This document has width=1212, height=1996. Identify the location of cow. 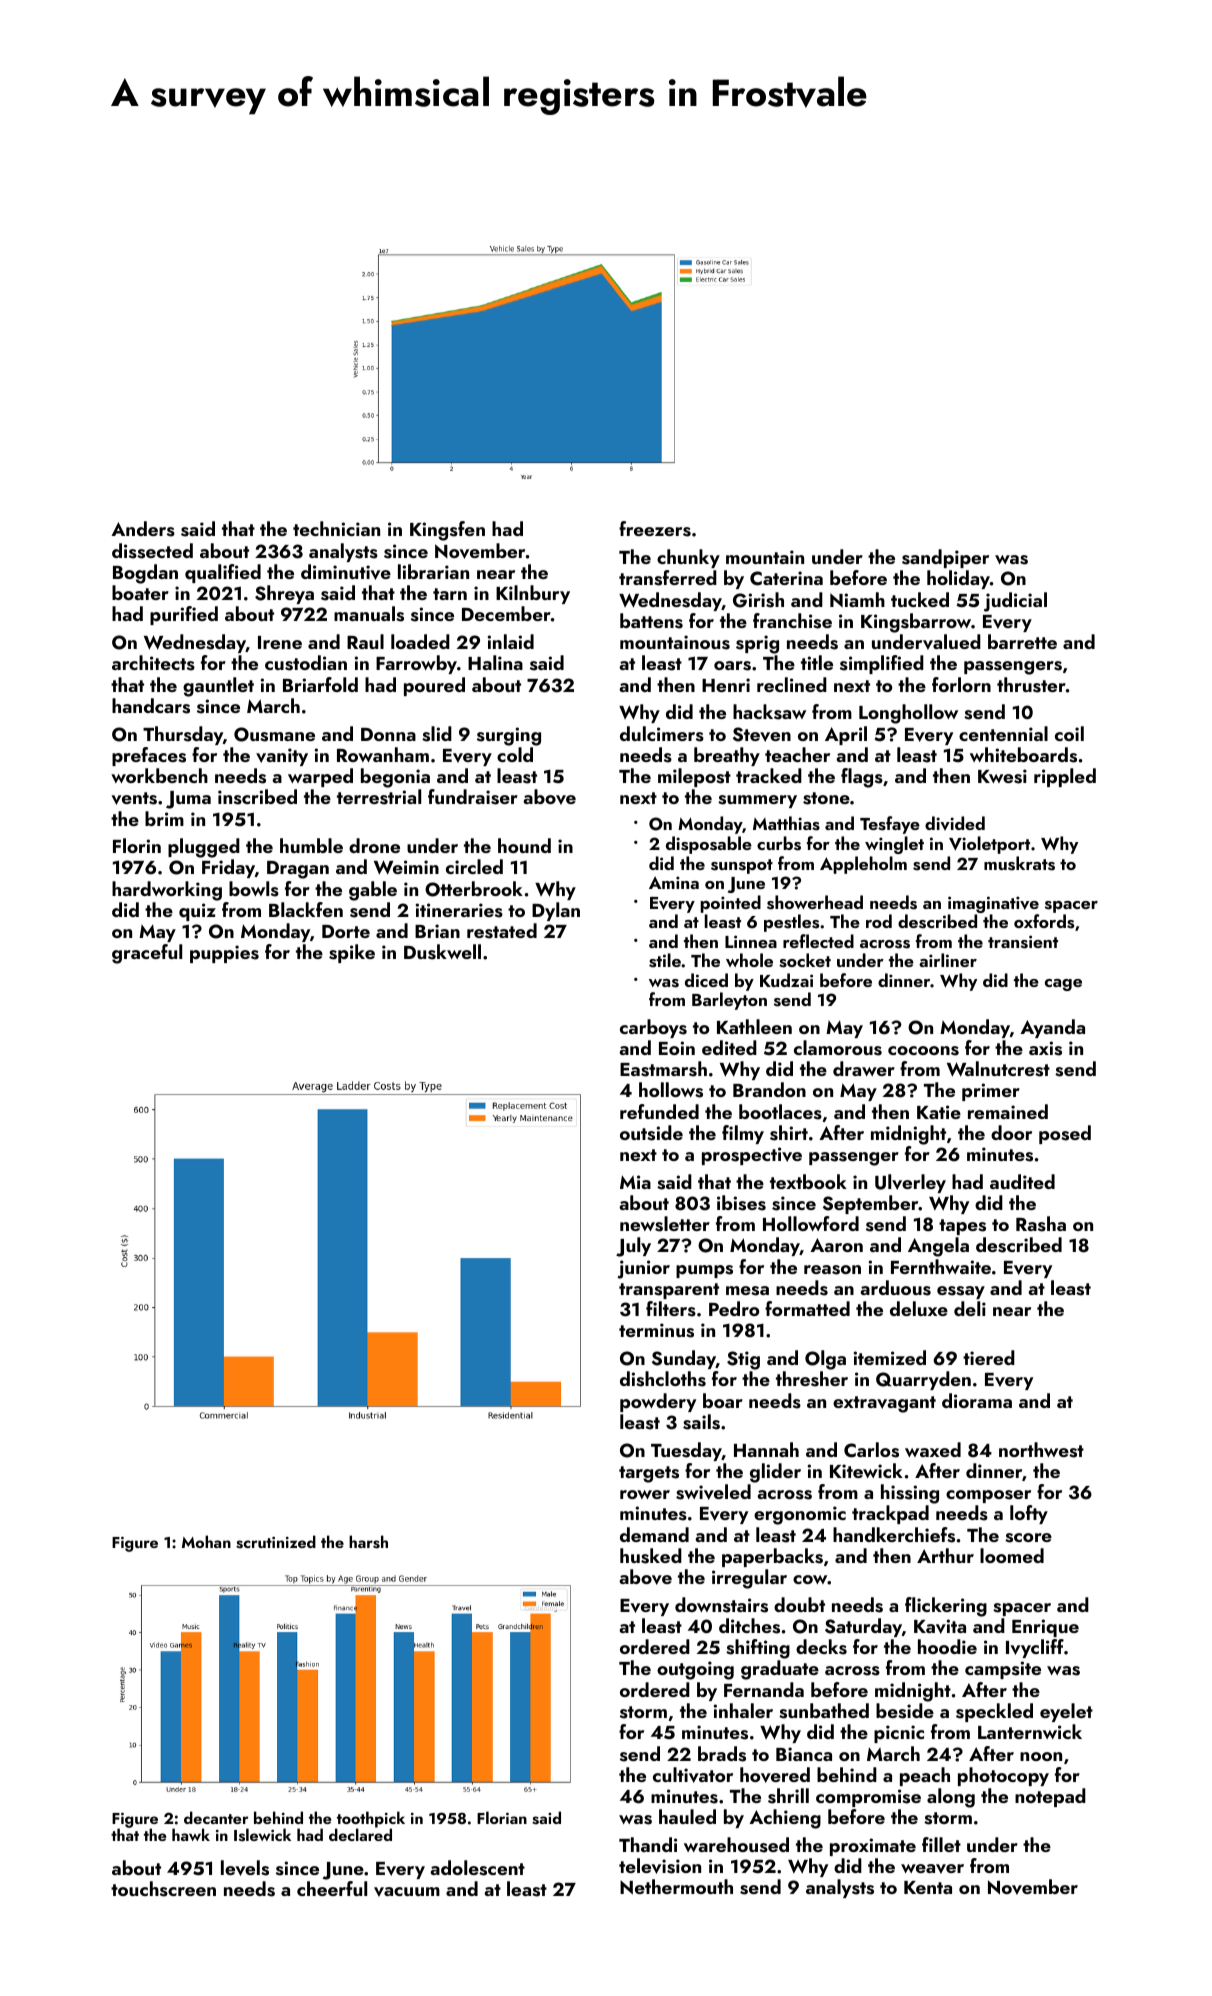
(810, 1579).
